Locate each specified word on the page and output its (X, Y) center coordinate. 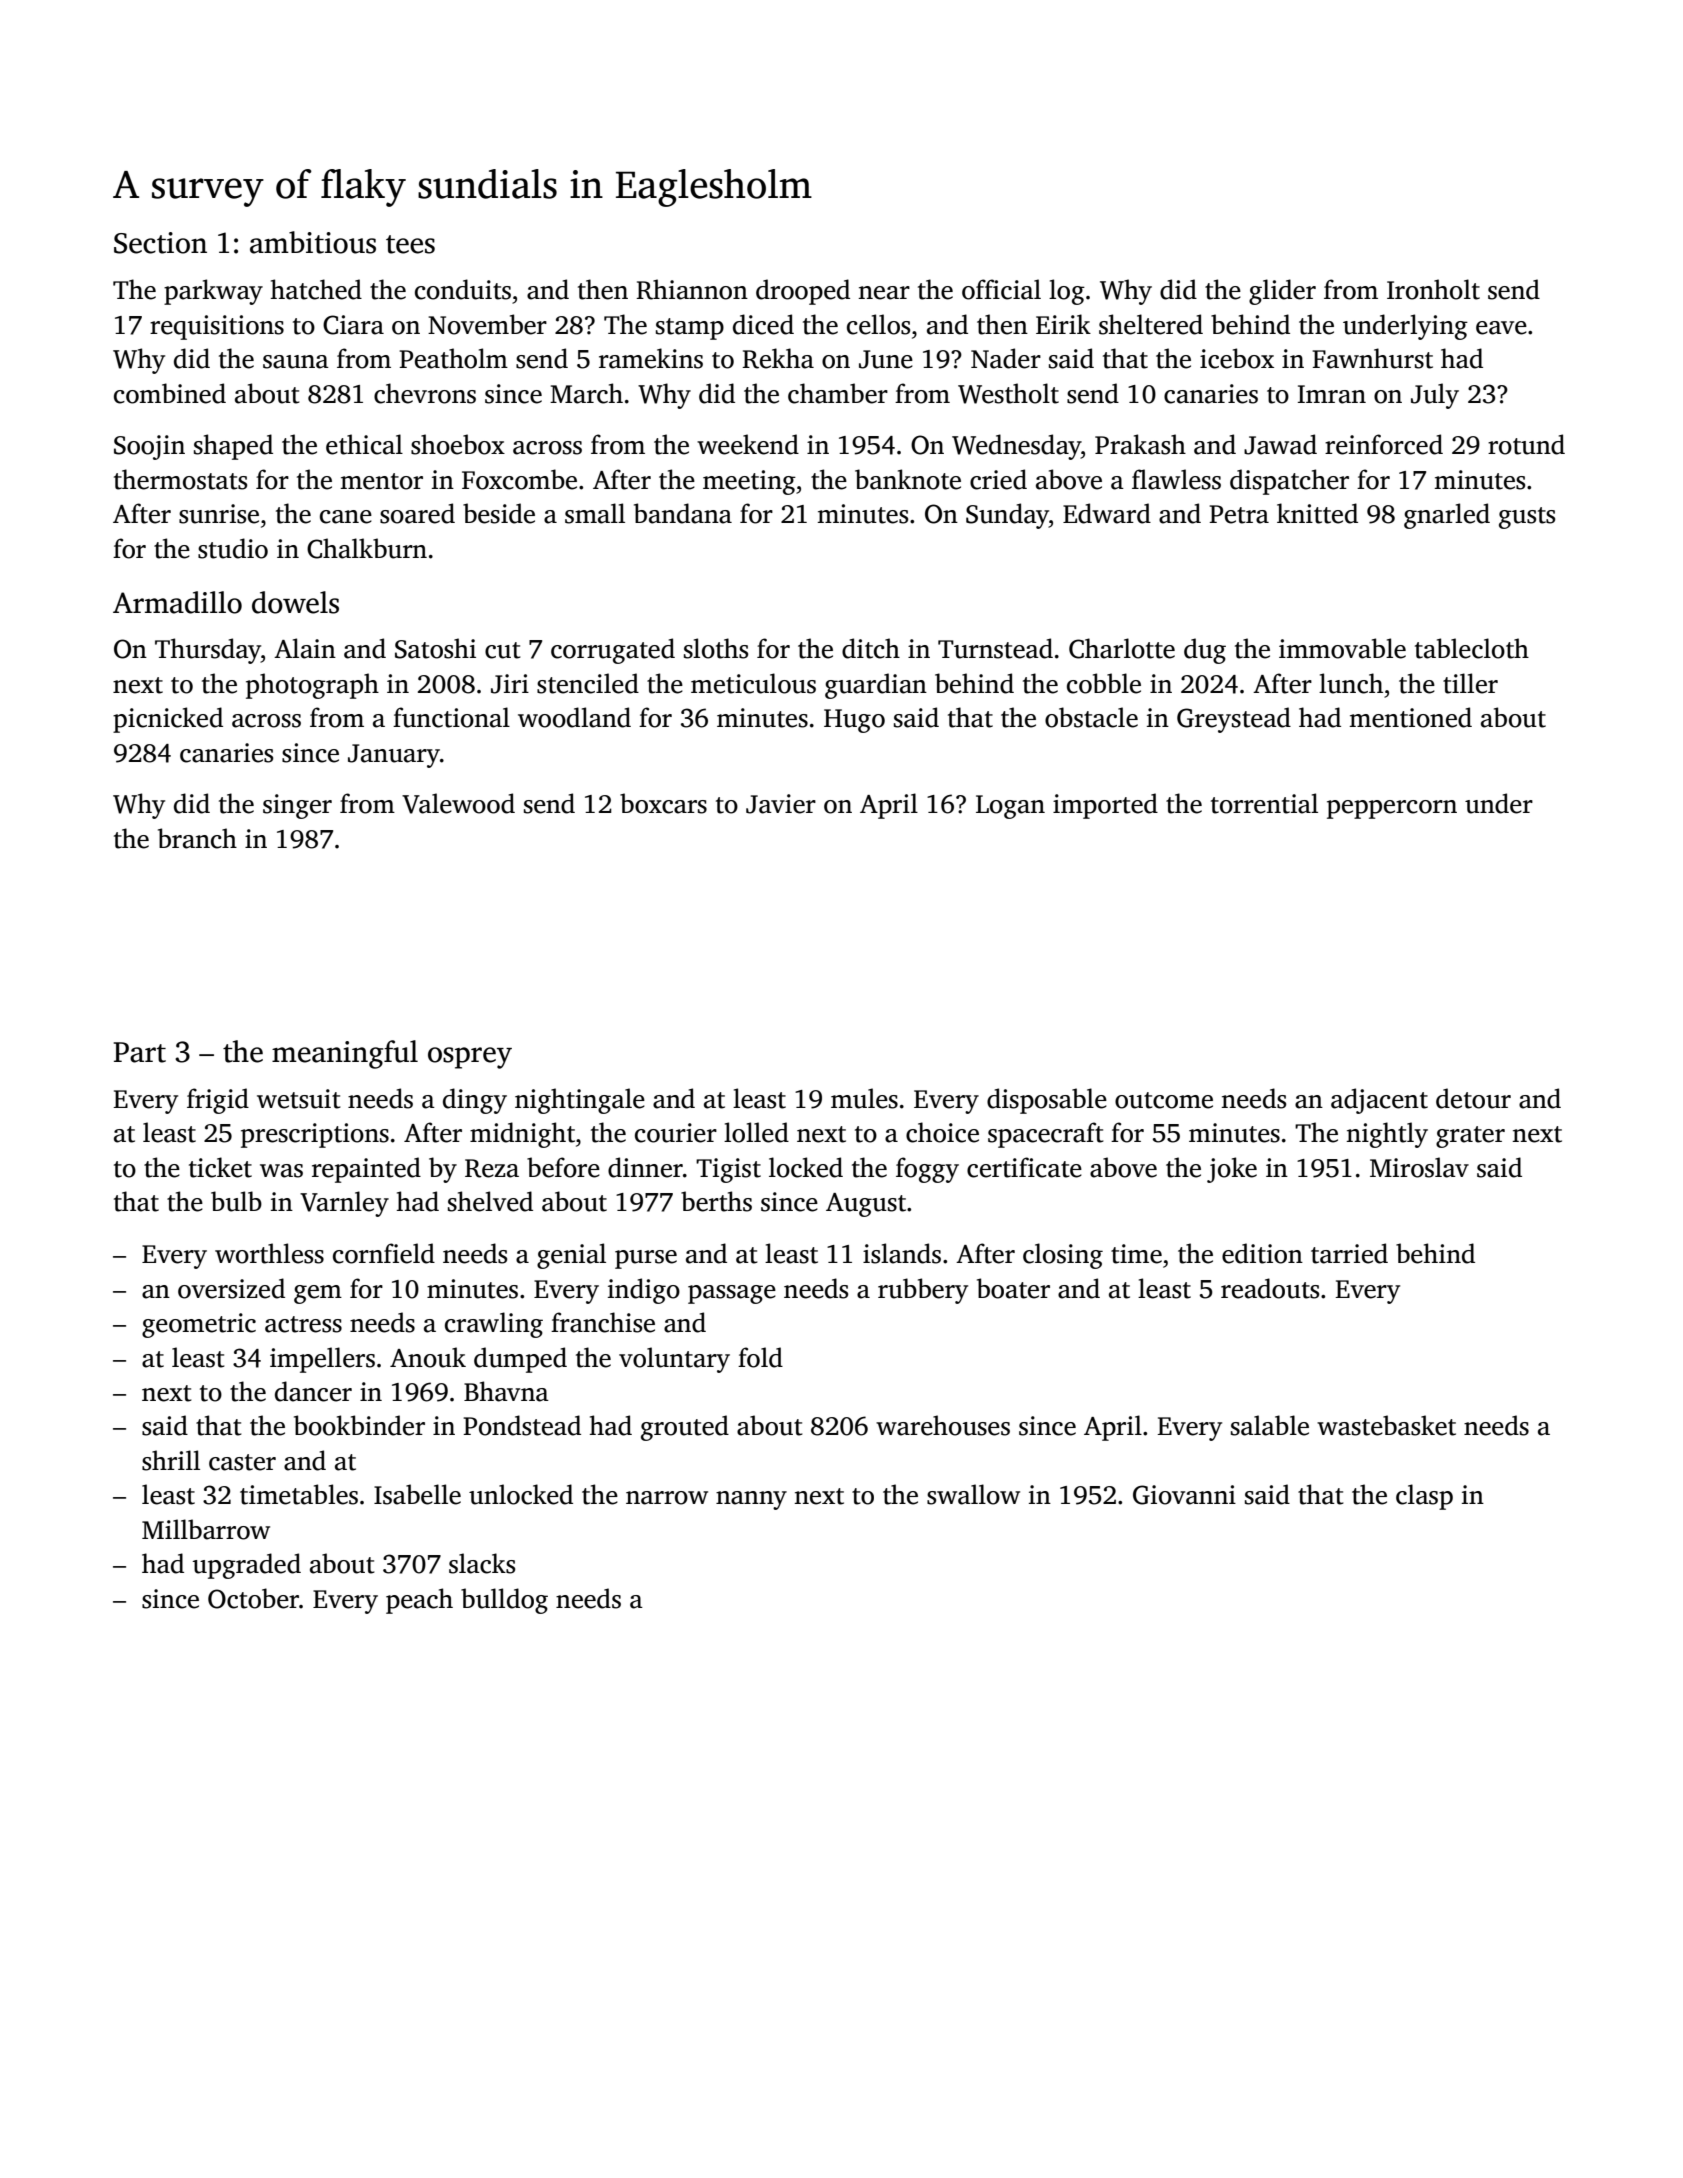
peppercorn (1392, 809)
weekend (748, 444)
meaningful (345, 1054)
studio (233, 548)
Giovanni (1184, 1495)
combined (170, 393)
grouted (685, 1428)
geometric (199, 1325)
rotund (1526, 444)
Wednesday (1016, 447)
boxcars (663, 803)
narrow (667, 1498)
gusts (1527, 518)
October (253, 1598)
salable (1270, 1425)
